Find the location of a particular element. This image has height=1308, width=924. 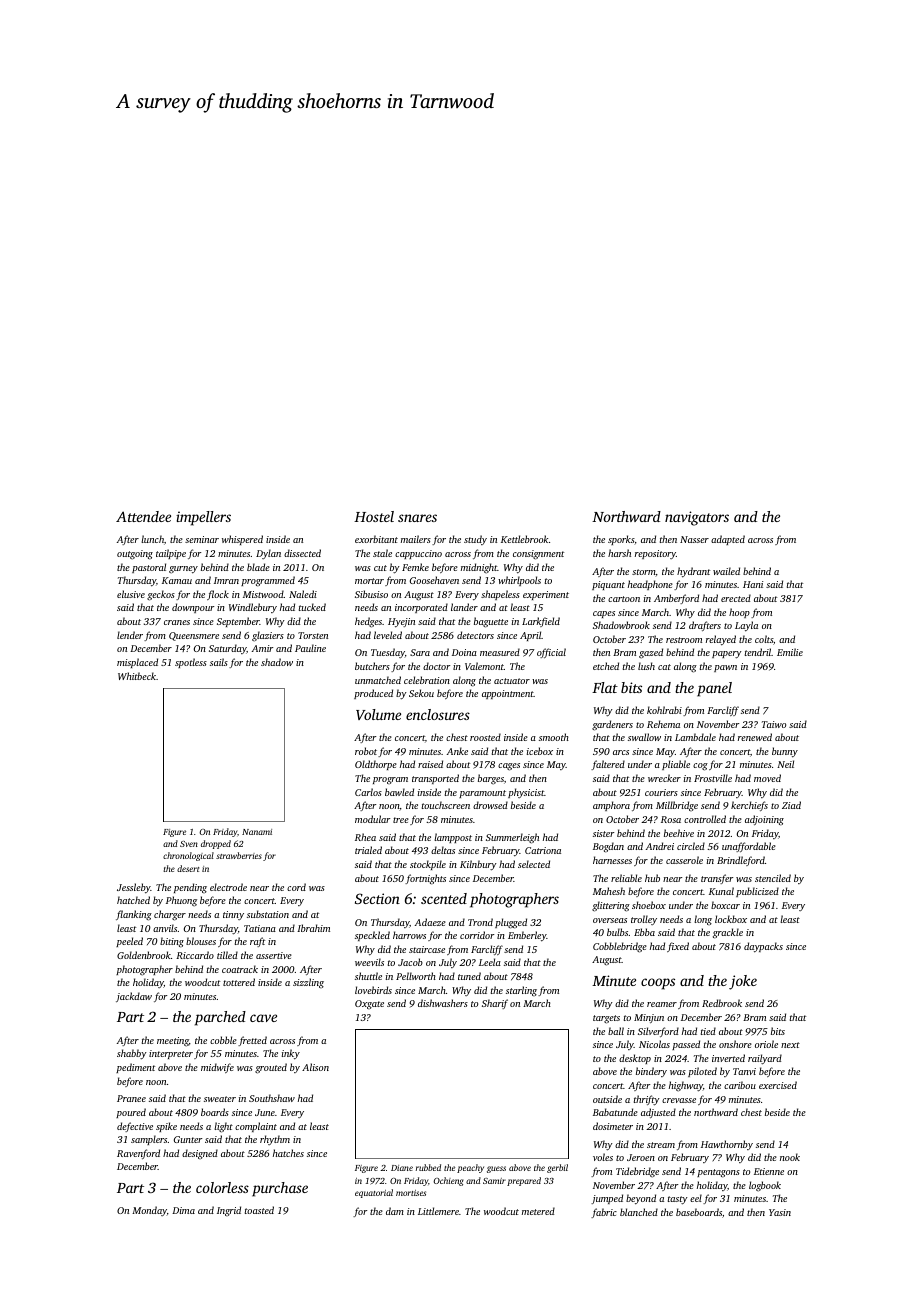

Carlos is located at coordinates (368, 792).
